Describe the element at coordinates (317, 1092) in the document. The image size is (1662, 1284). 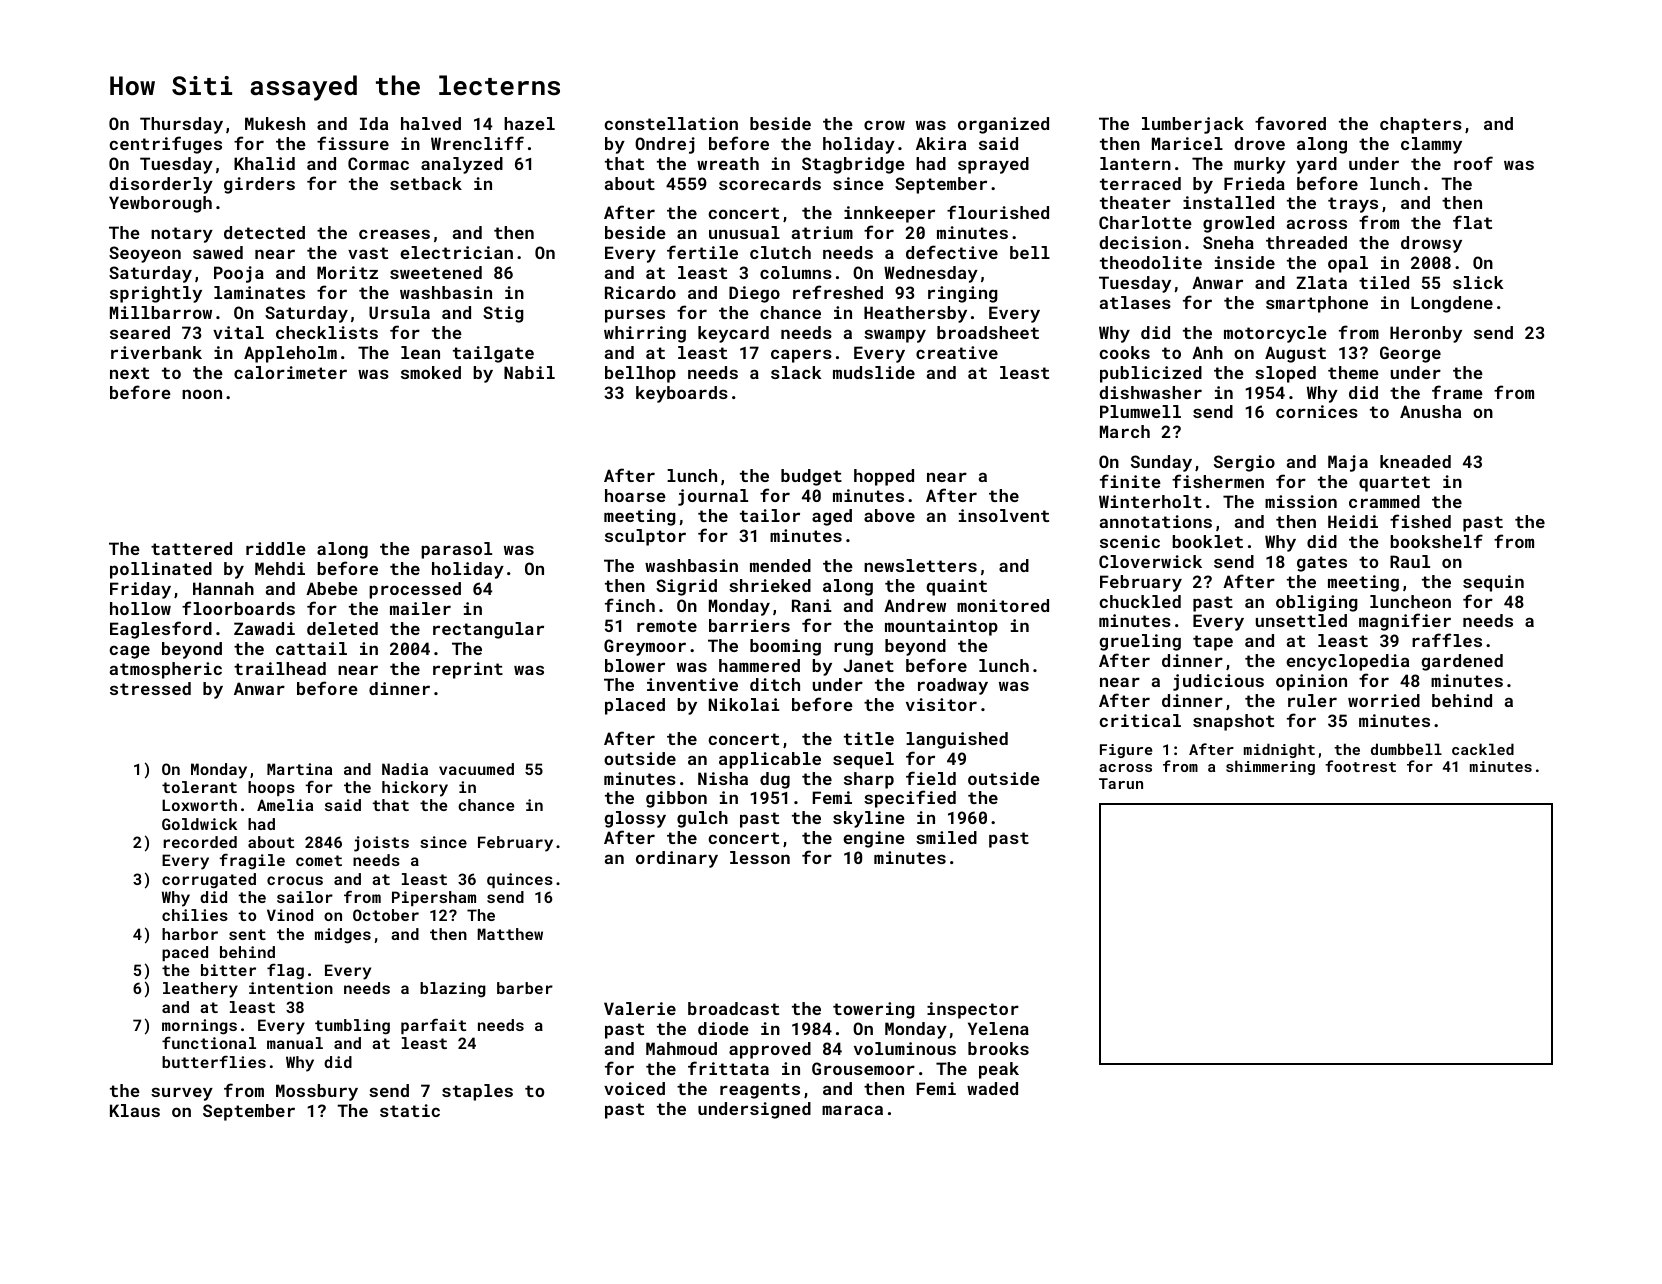
I see `Mossbury` at that location.
